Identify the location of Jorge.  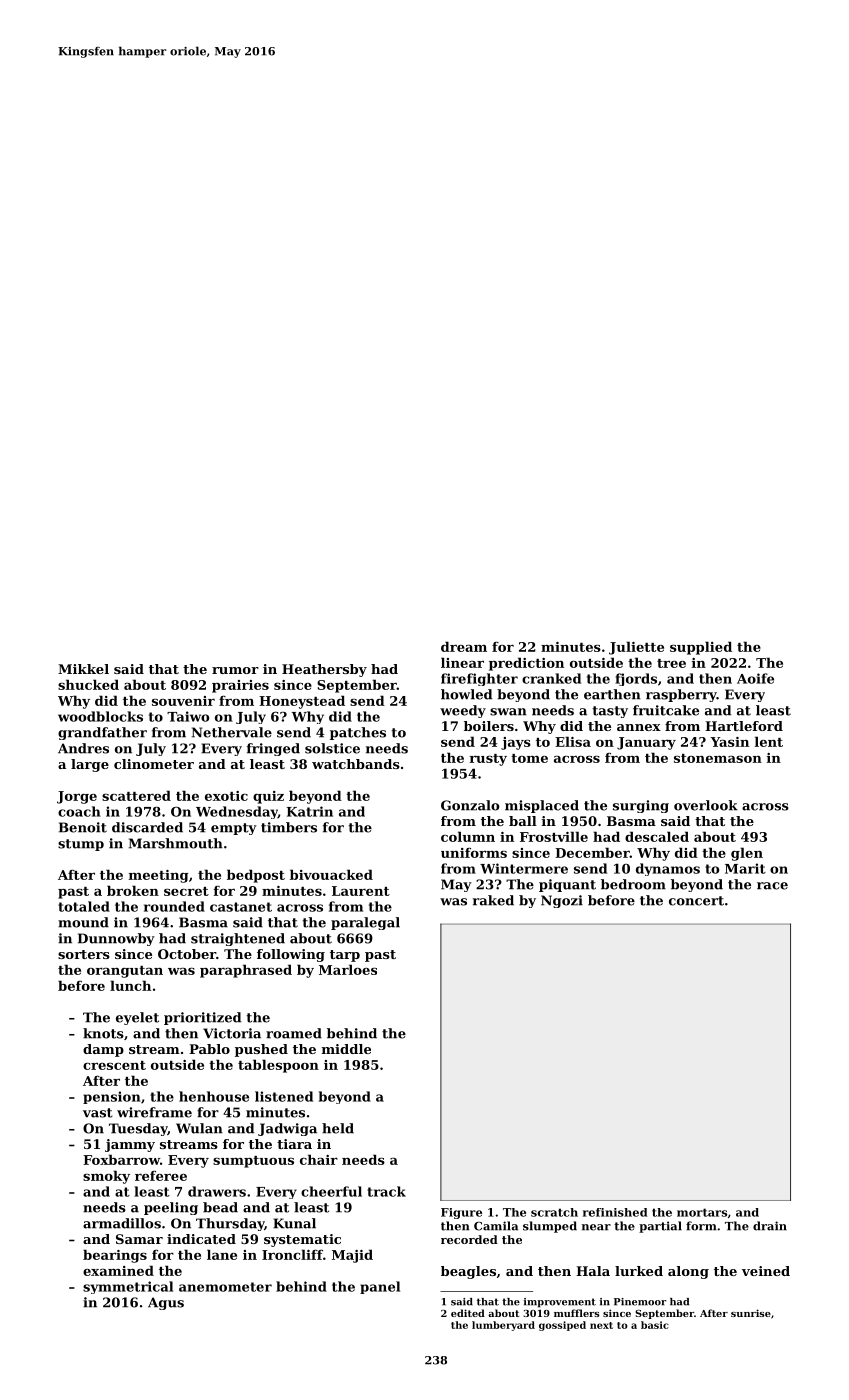
(77, 797).
